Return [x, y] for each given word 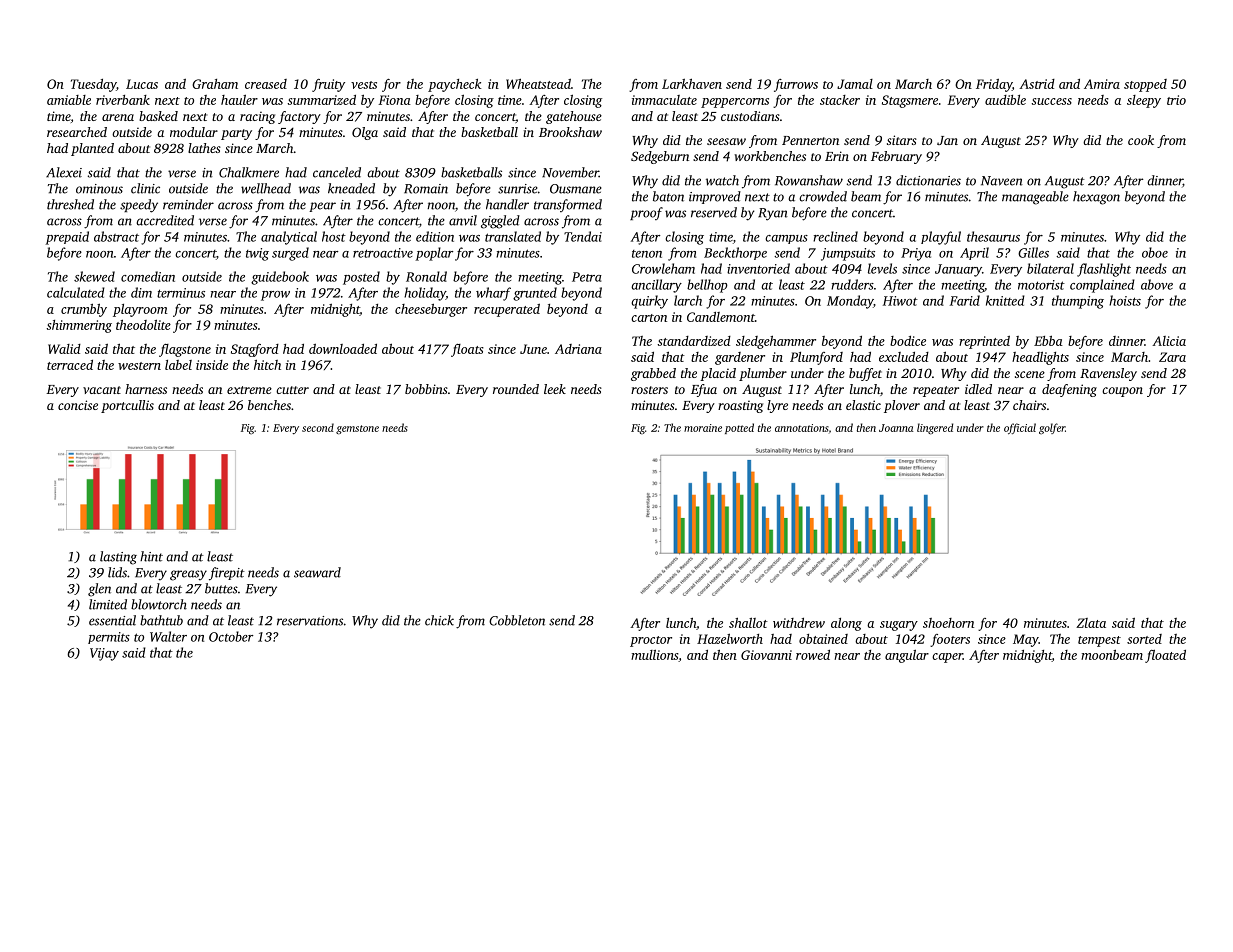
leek [555, 389]
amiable [69, 100]
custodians [750, 116]
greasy [188, 575]
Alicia [1169, 341]
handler [507, 204]
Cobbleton [517, 620]
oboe [1155, 252]
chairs [1029, 405]
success [1051, 101]
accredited [165, 220]
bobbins [426, 389]
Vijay [104, 654]
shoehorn [948, 623]
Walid [64, 349]
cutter [292, 390]
